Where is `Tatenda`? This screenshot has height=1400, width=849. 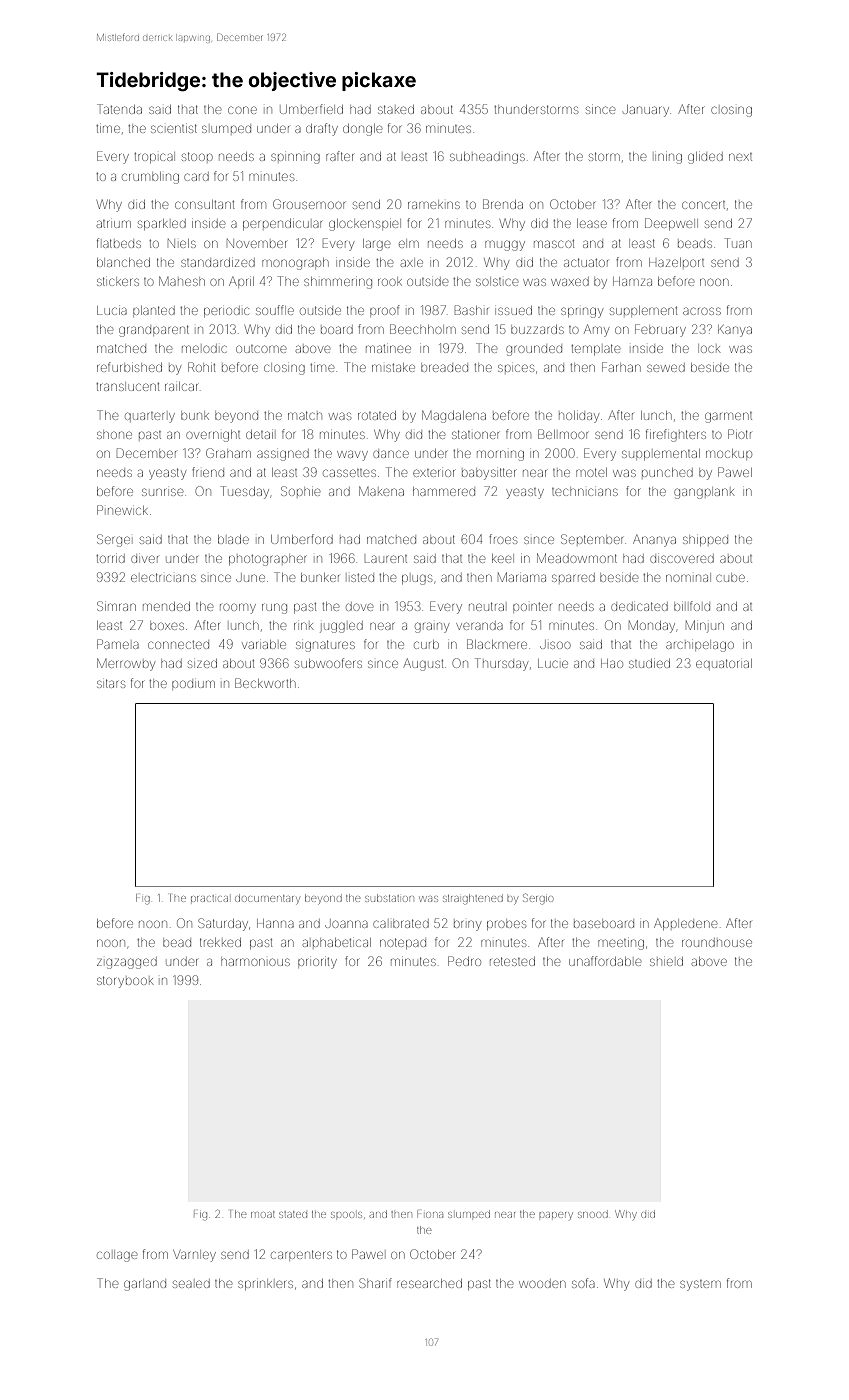 Tatenda is located at coordinates (119, 109).
